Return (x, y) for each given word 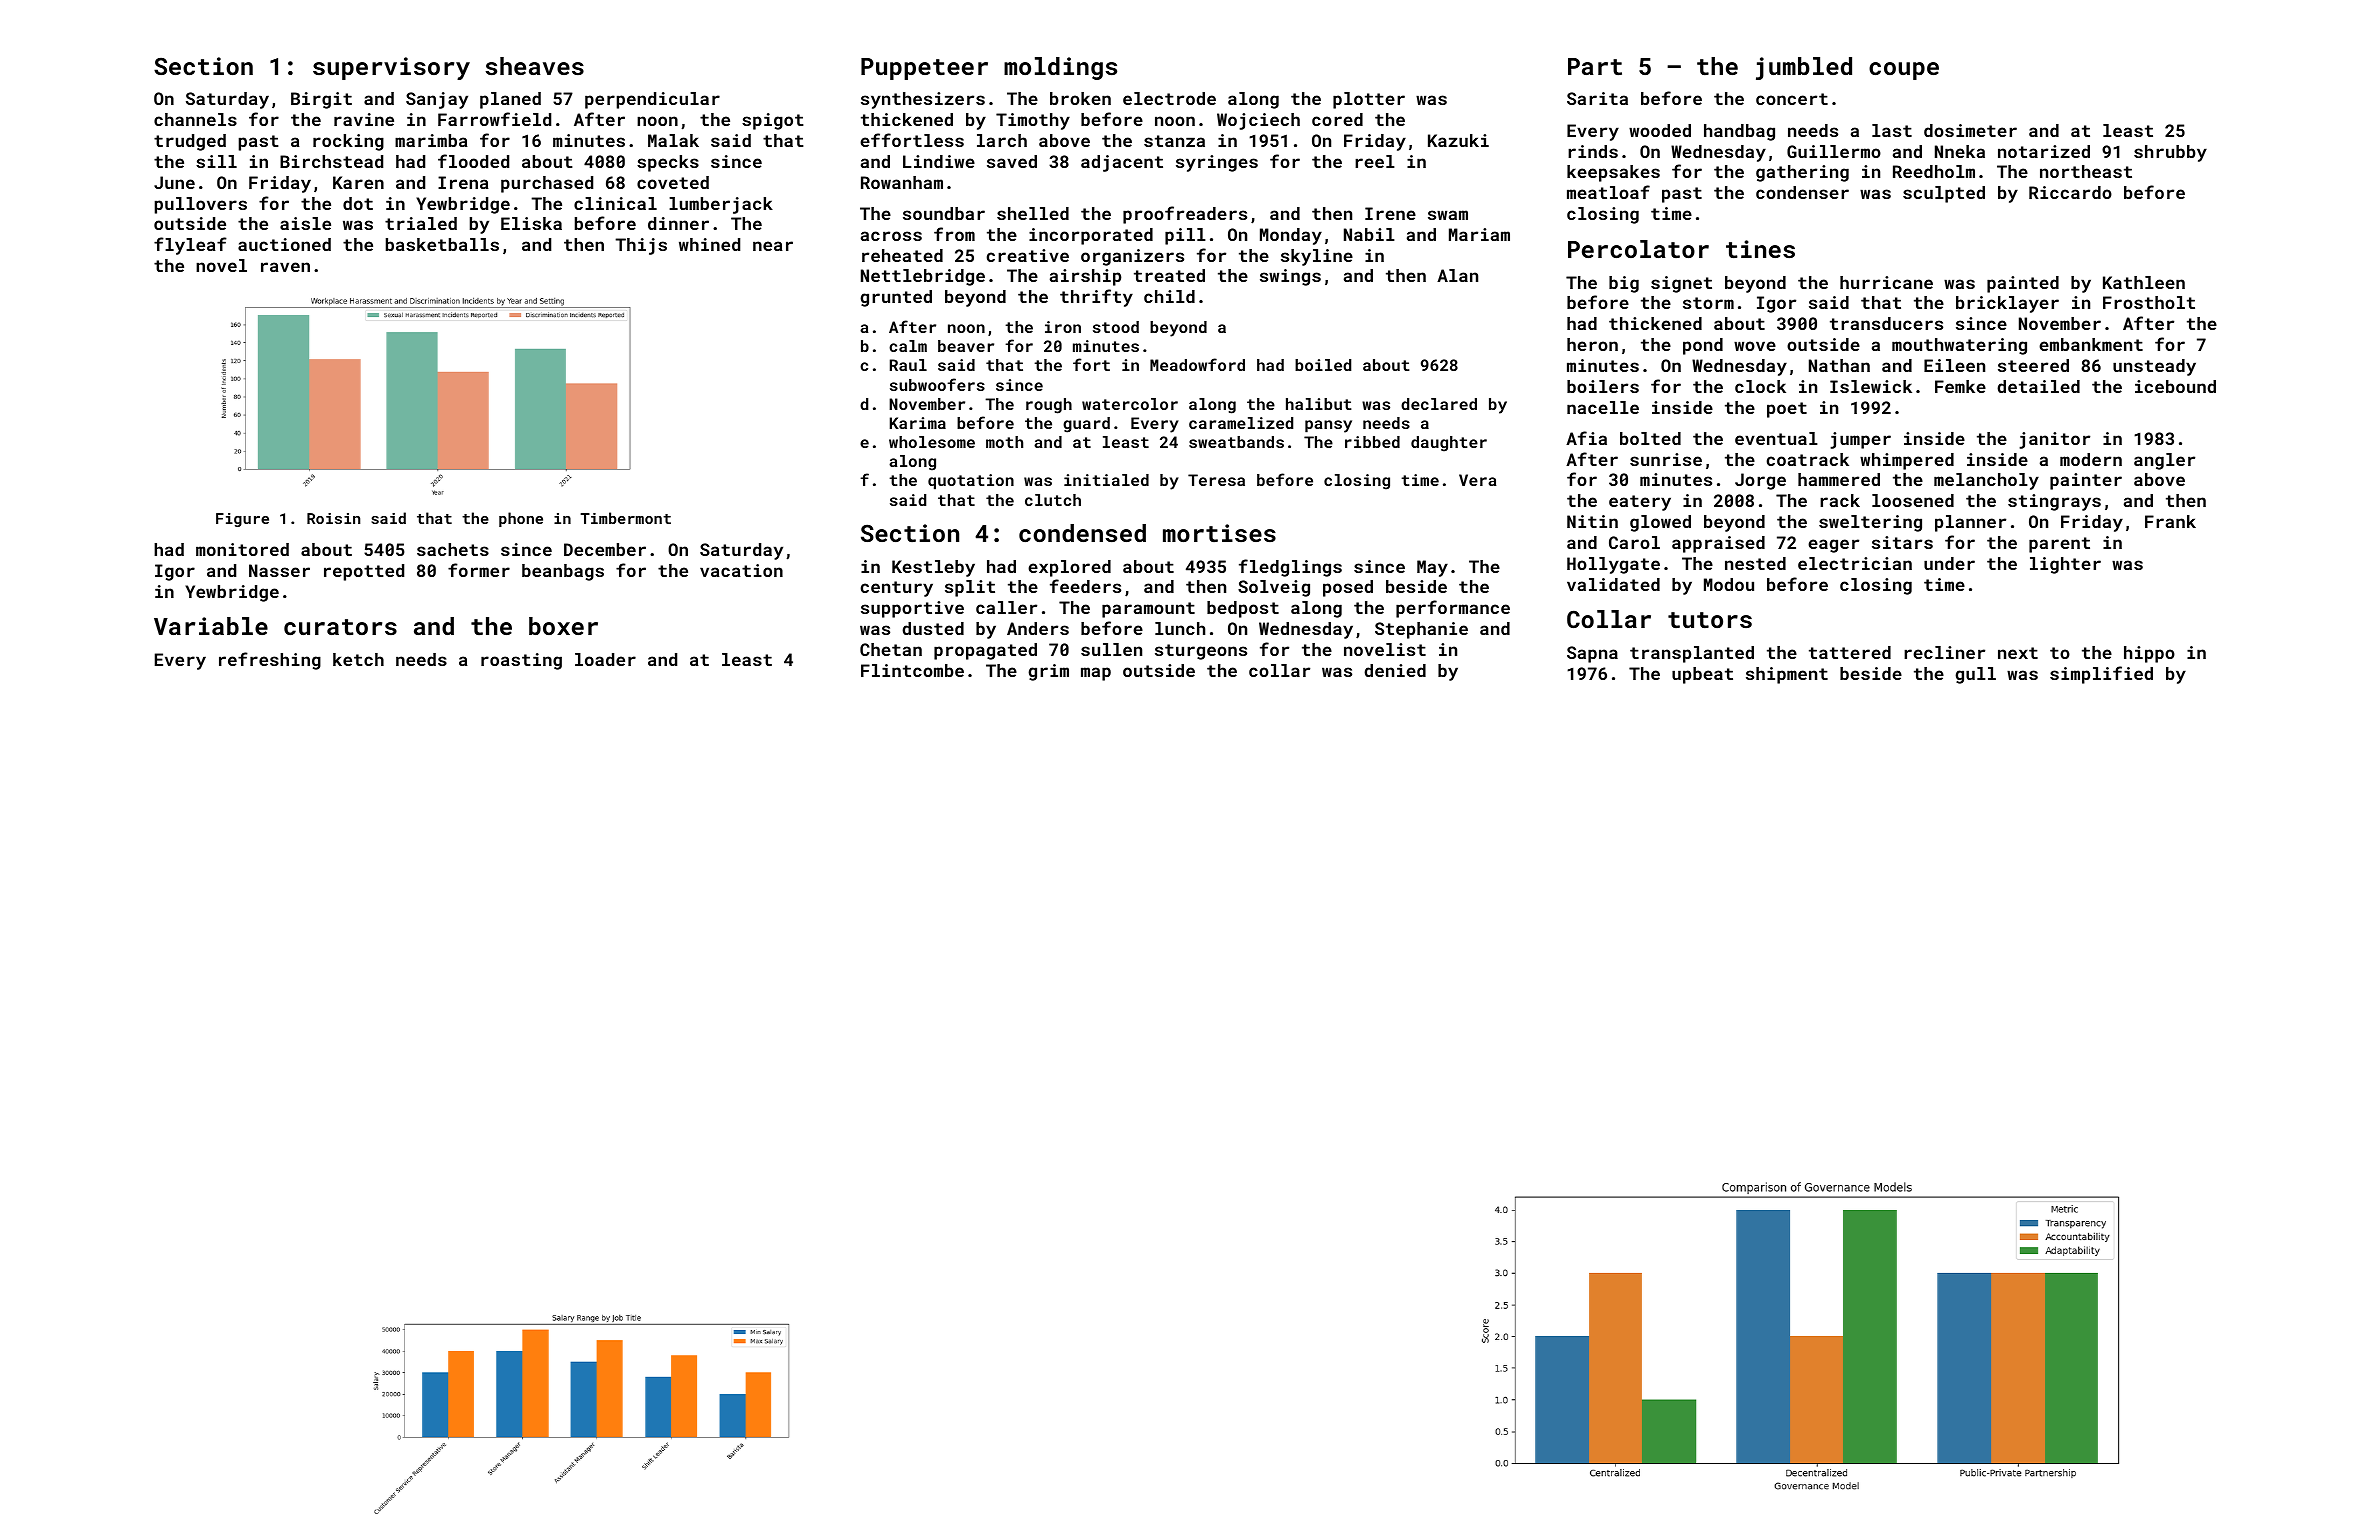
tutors (1710, 620)
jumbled (1804, 68)
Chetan (891, 649)
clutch (1053, 500)
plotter (1369, 100)
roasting (521, 661)
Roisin (333, 518)
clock (1760, 386)
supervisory (391, 68)
